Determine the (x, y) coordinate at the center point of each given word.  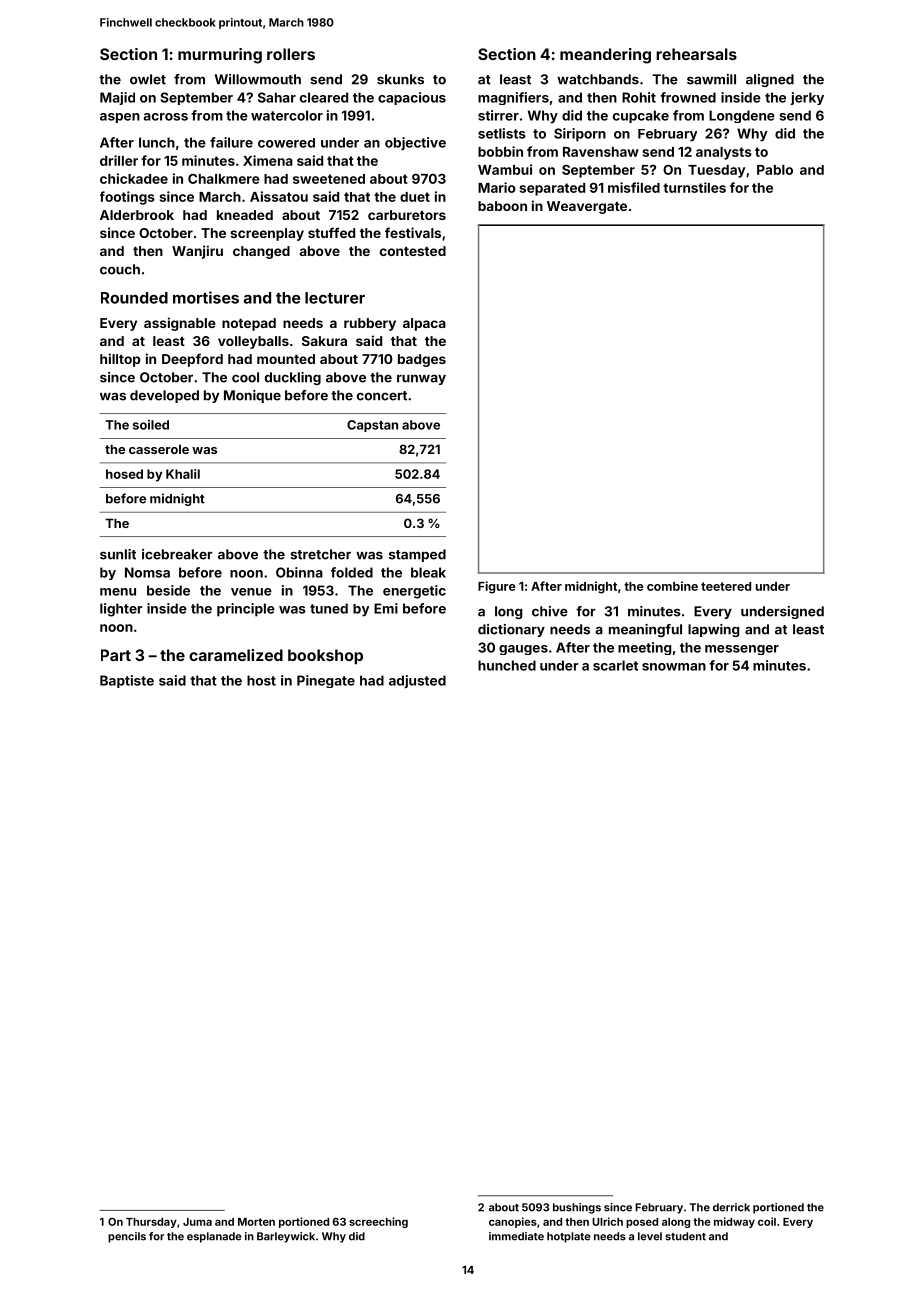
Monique (252, 396)
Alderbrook (137, 215)
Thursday (151, 1223)
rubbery (370, 324)
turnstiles (694, 187)
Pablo (775, 170)
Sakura (324, 341)
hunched (507, 665)
